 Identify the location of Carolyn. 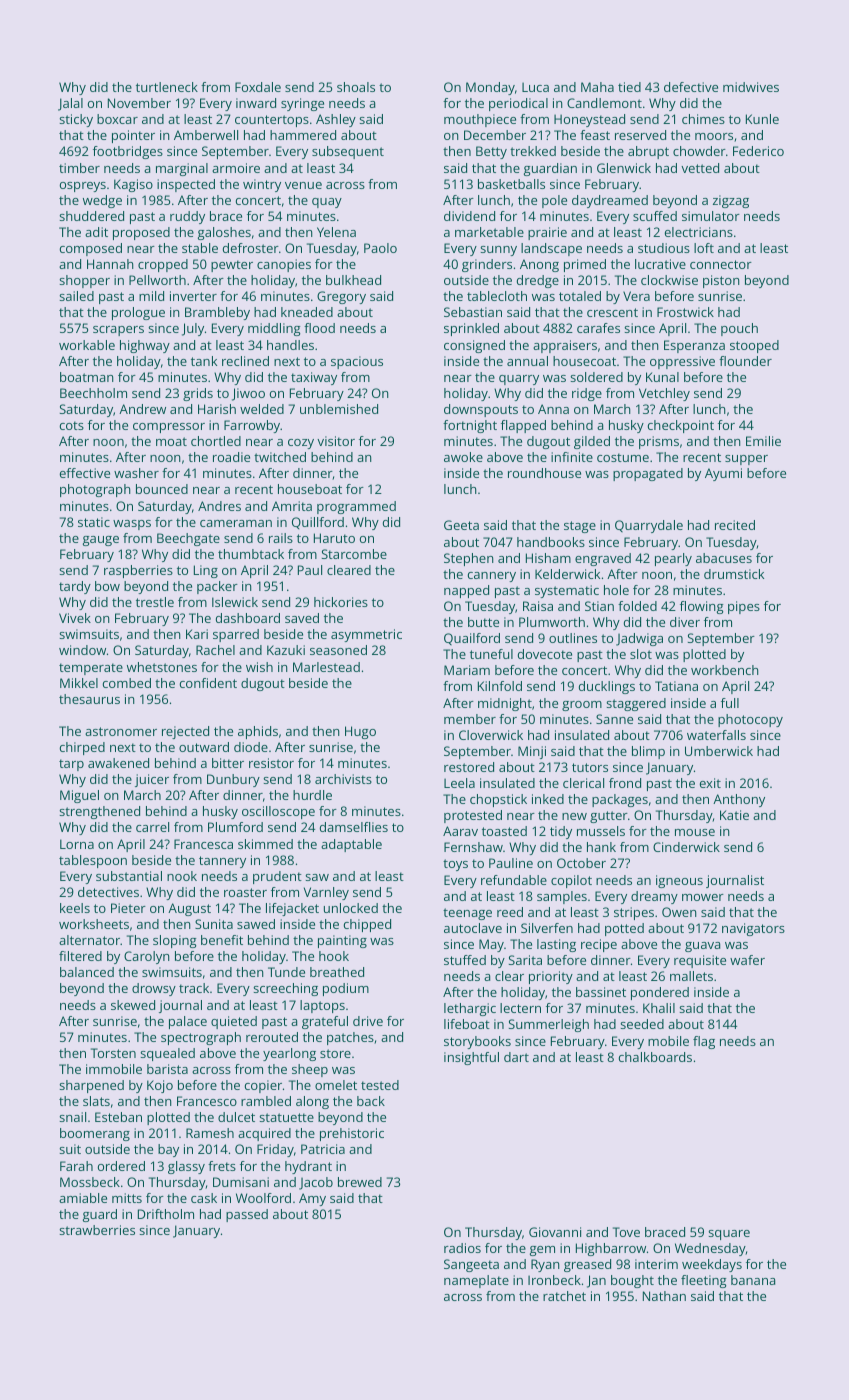
(147, 957).
